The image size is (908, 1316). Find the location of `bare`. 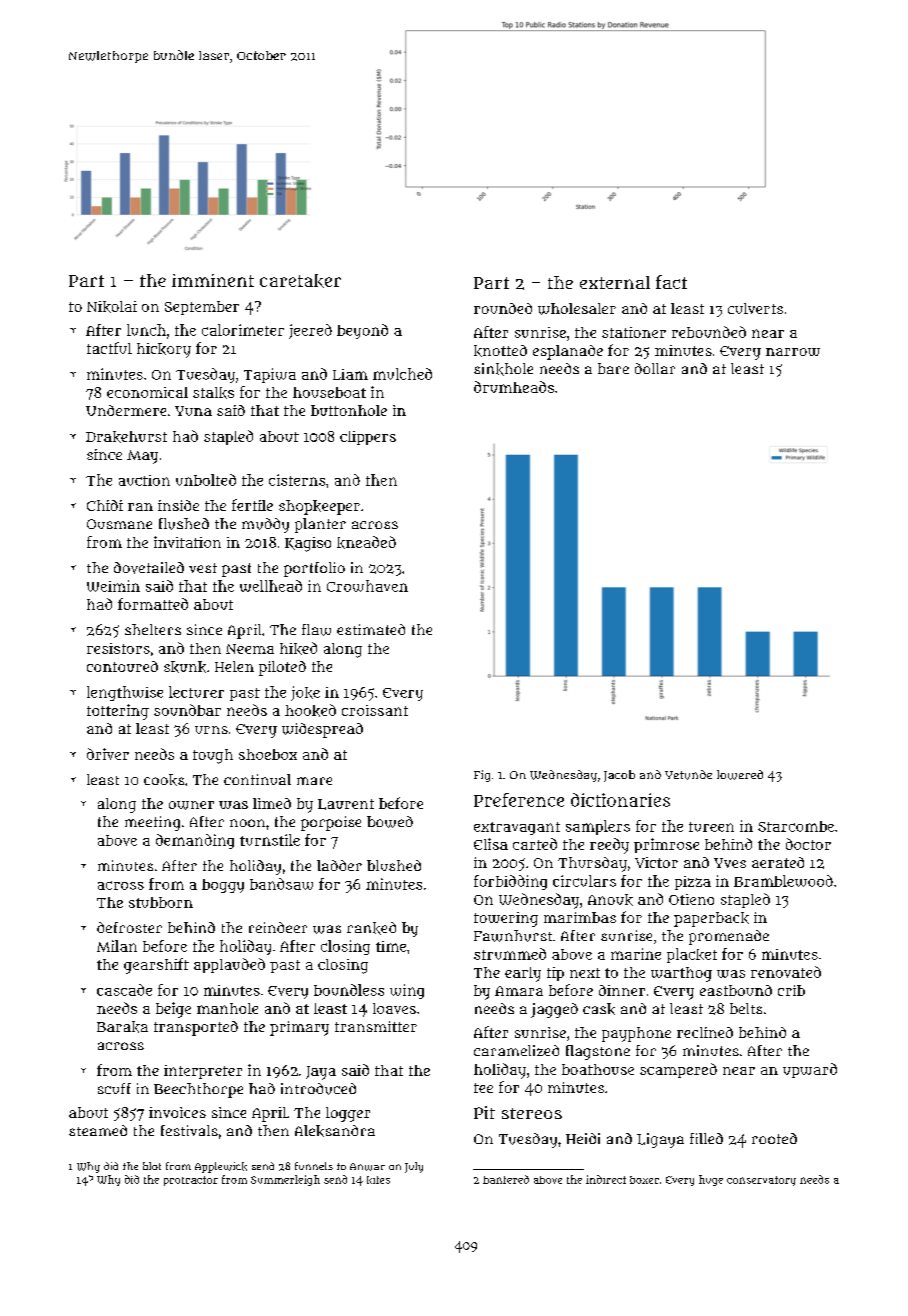

bare is located at coordinates (613, 368).
